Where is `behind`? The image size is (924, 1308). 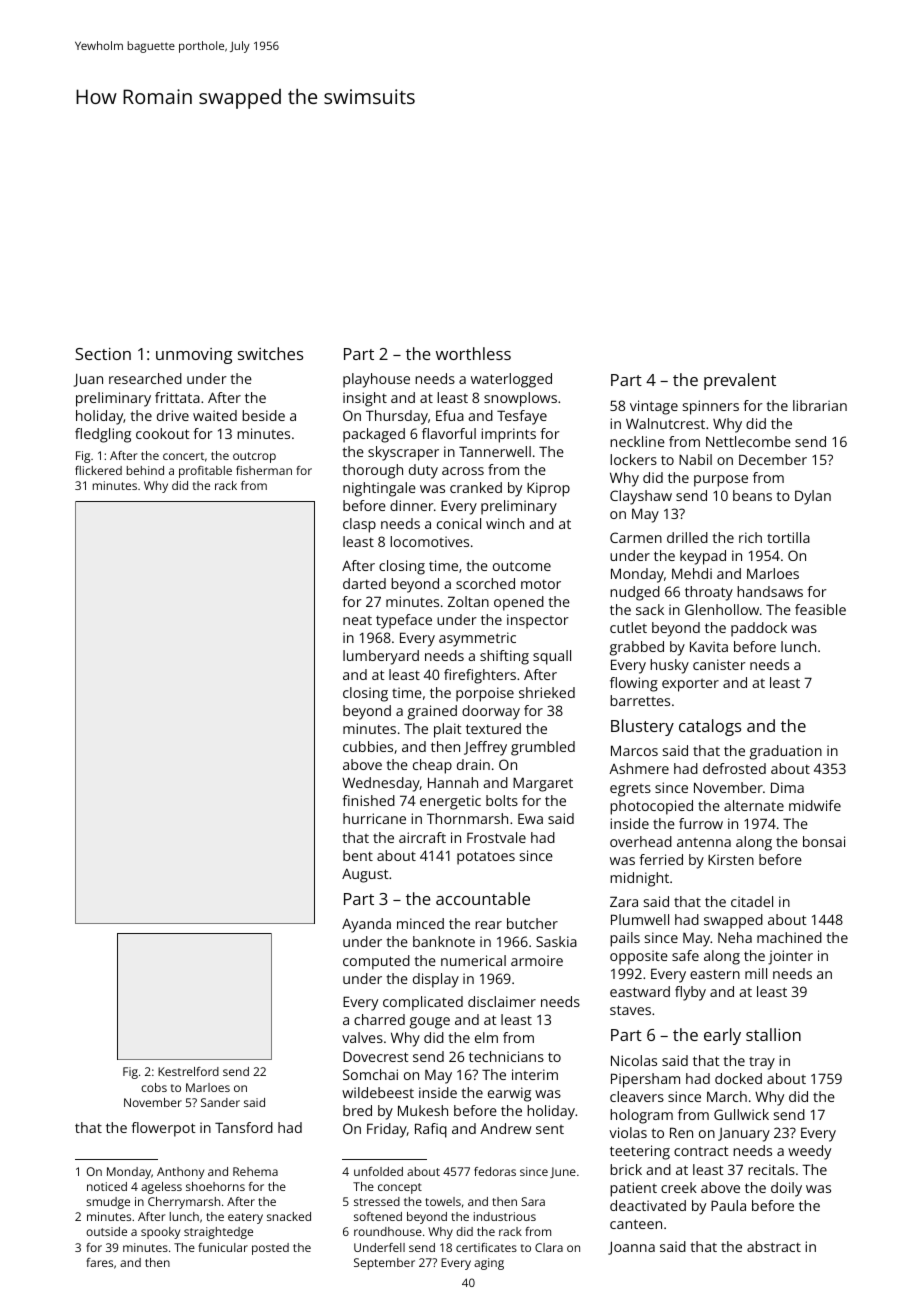
behind is located at coordinates (145, 470).
